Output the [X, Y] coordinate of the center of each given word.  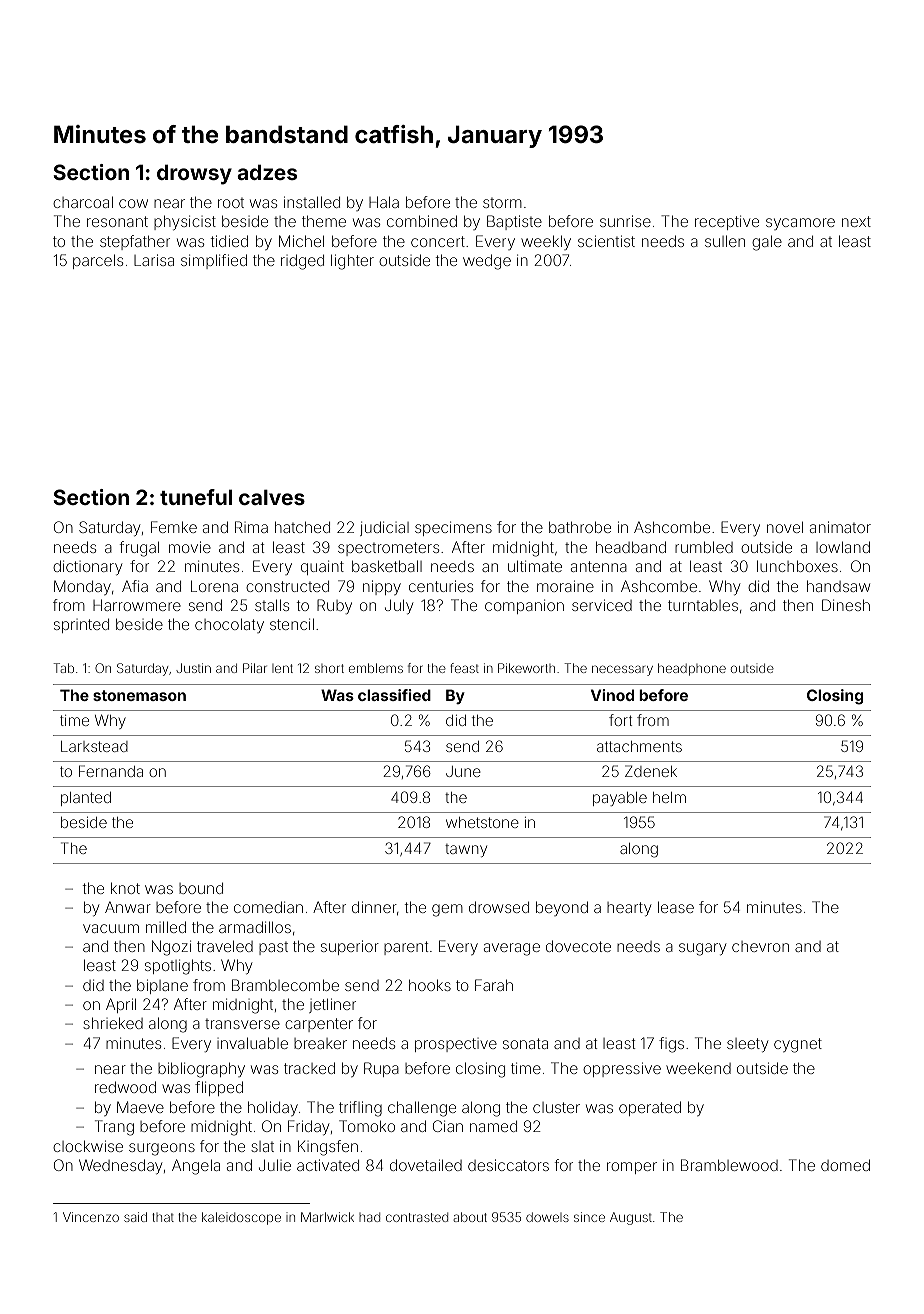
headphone [692, 669]
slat [262, 1146]
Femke [174, 527]
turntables [703, 605]
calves [272, 497]
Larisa [154, 260]
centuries [441, 586]
